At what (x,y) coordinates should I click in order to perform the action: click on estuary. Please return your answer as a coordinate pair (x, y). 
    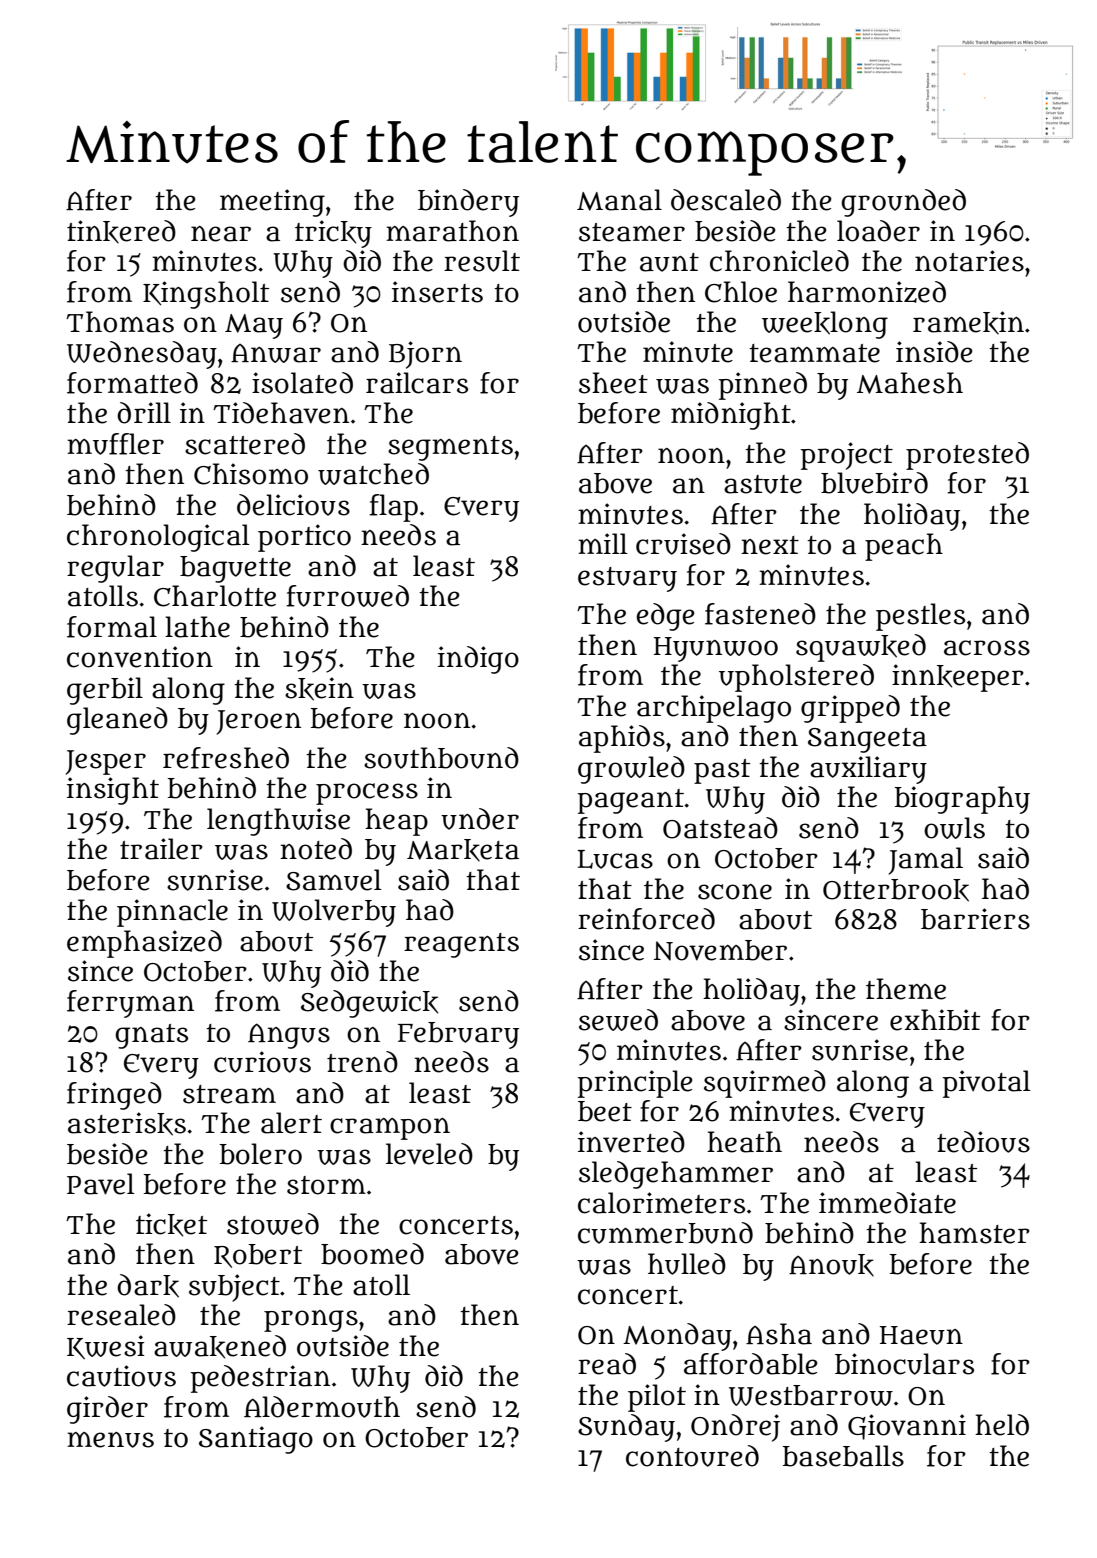
    Looking at the image, I should click on (627, 579).
